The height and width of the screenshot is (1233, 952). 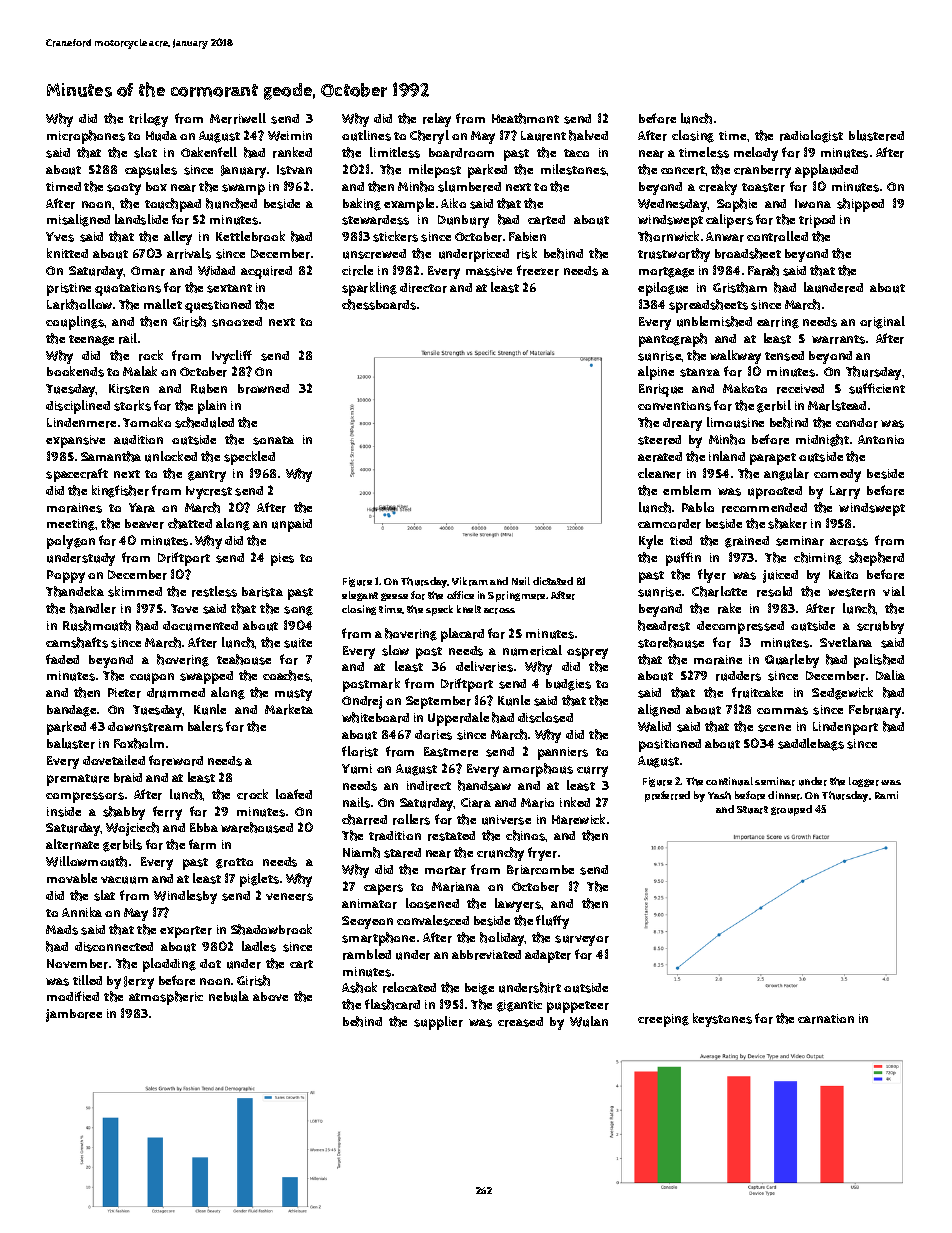 What do you see at coordinates (438, 1023) in the screenshot?
I see `supplier` at bounding box center [438, 1023].
